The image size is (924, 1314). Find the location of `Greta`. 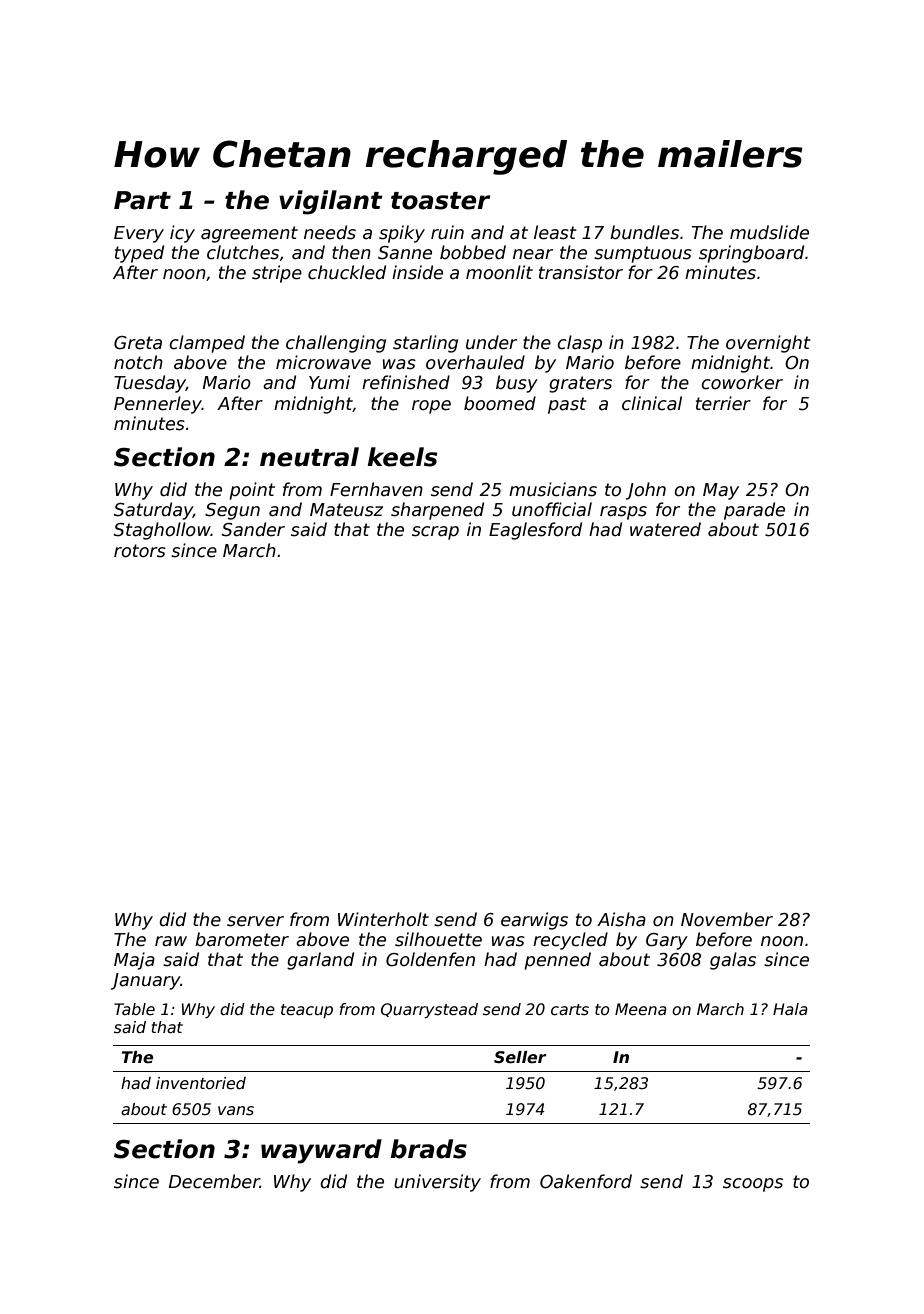

Greta is located at coordinates (138, 343).
